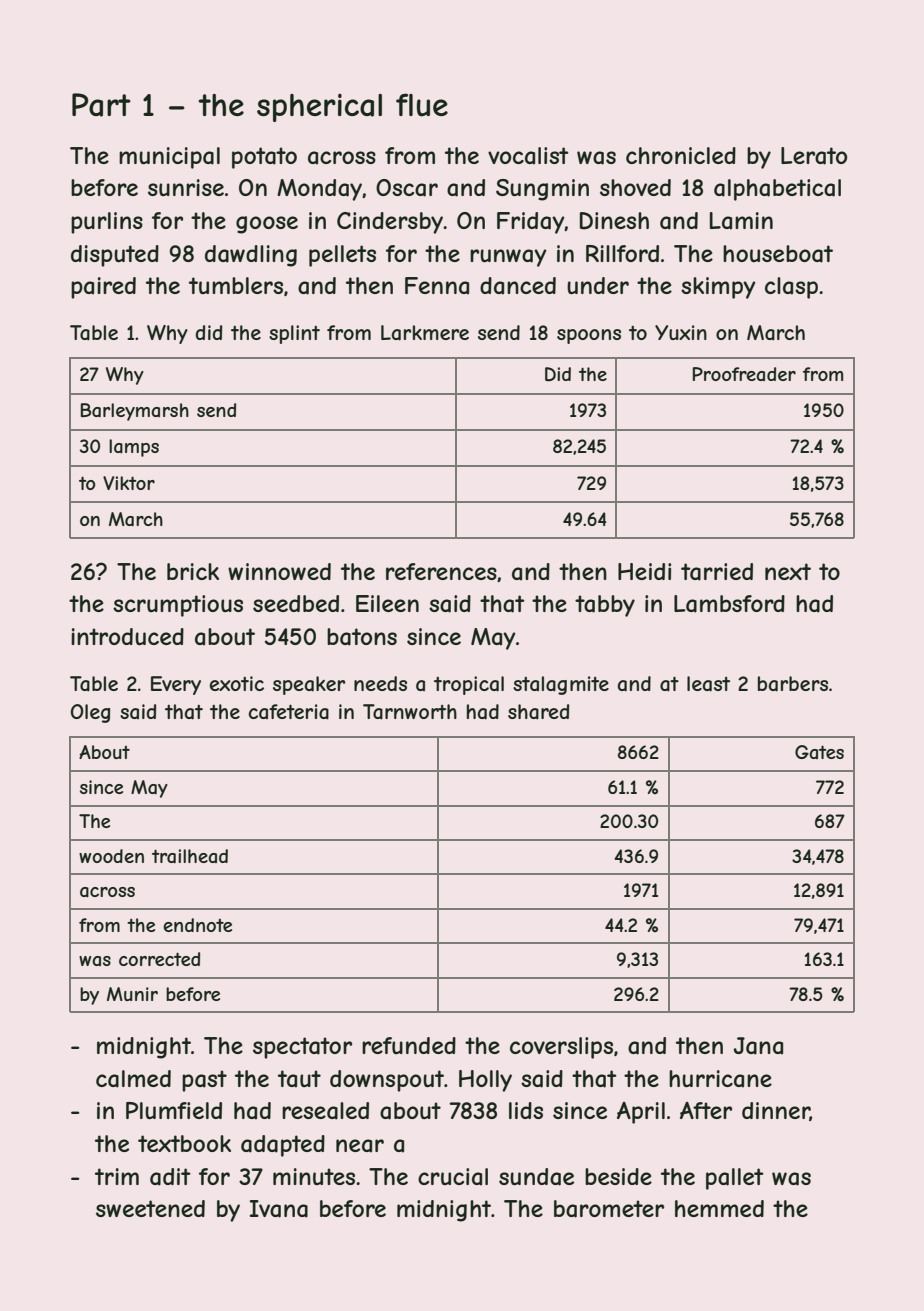 This screenshot has width=924, height=1311. What do you see at coordinates (526, 1110) in the screenshot?
I see `lids` at bounding box center [526, 1110].
